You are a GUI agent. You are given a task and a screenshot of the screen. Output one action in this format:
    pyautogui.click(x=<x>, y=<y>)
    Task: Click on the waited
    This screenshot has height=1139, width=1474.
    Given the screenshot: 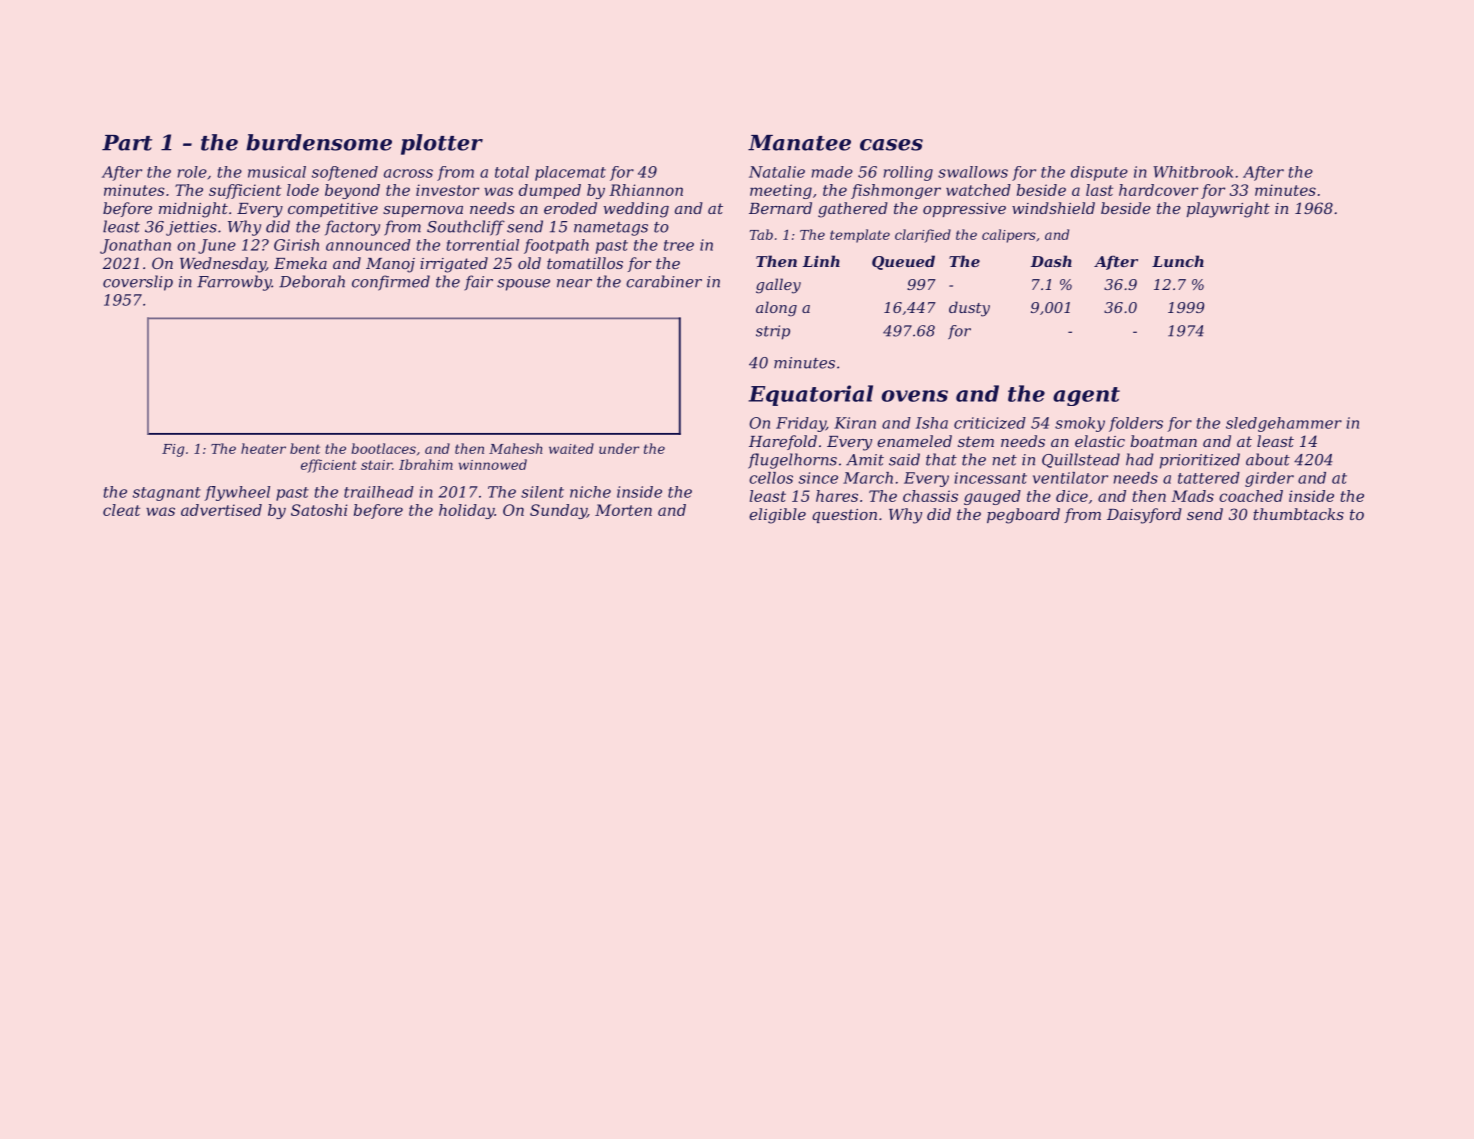 What is the action you would take?
    pyautogui.click(x=571, y=448)
